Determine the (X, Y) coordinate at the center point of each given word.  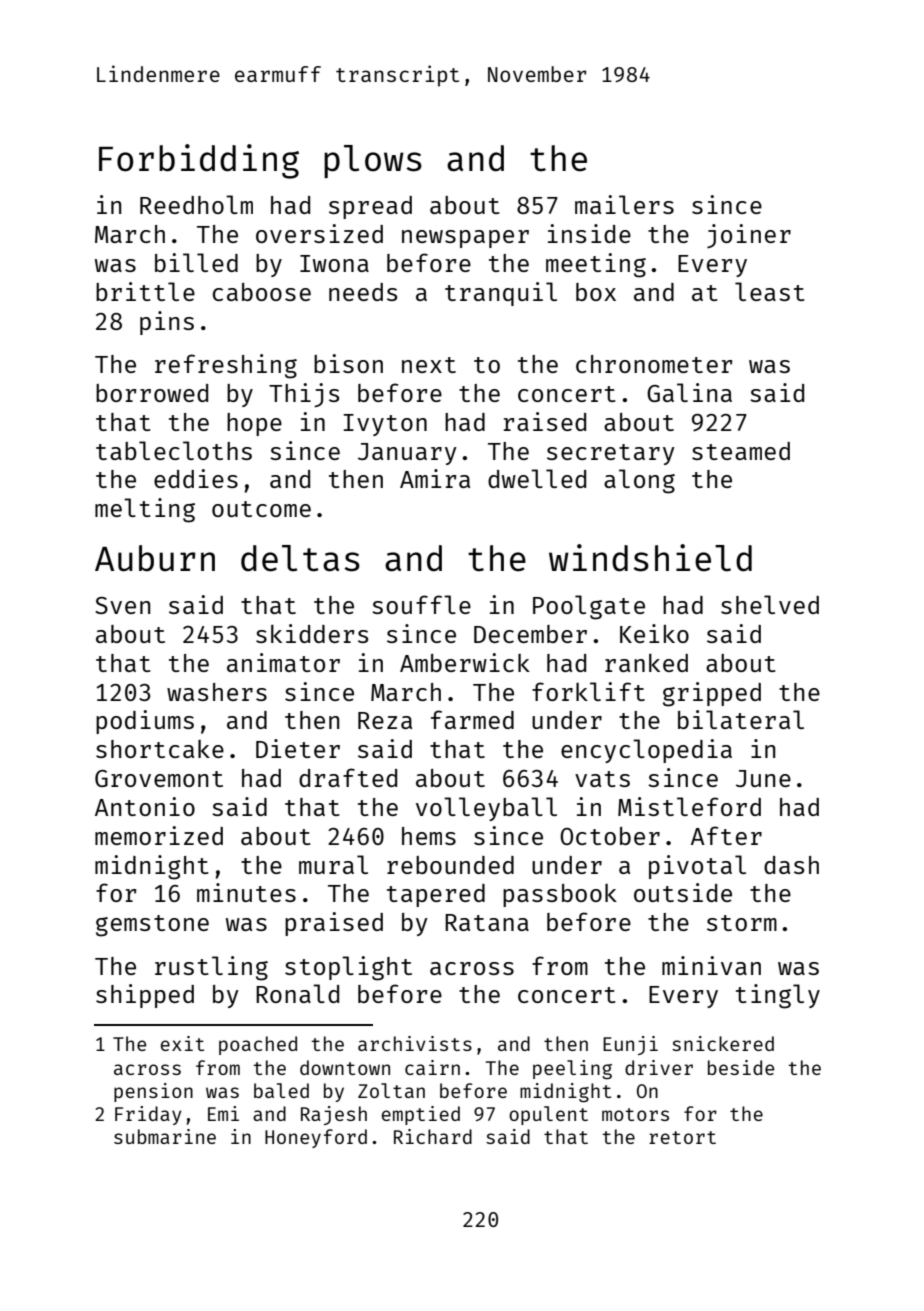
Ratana (487, 922)
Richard (433, 1136)
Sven (122, 605)
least (770, 291)
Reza (385, 720)
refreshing (226, 366)
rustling (211, 968)
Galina (689, 392)
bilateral (741, 719)
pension (153, 1092)
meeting (596, 265)
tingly (778, 996)
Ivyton (385, 425)
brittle (145, 291)
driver (659, 1067)
